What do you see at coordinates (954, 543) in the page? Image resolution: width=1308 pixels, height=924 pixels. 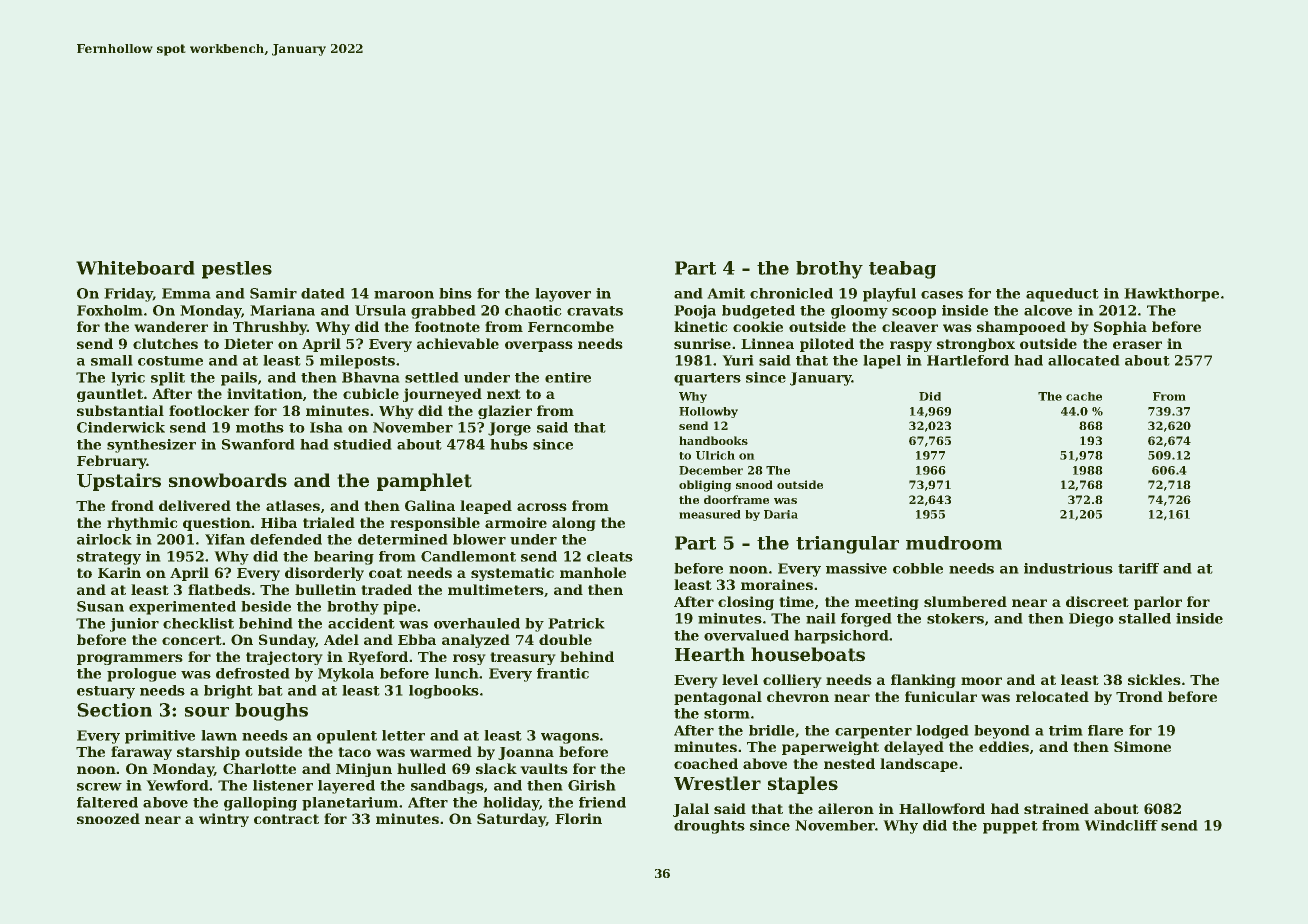 I see `mudroom` at bounding box center [954, 543].
